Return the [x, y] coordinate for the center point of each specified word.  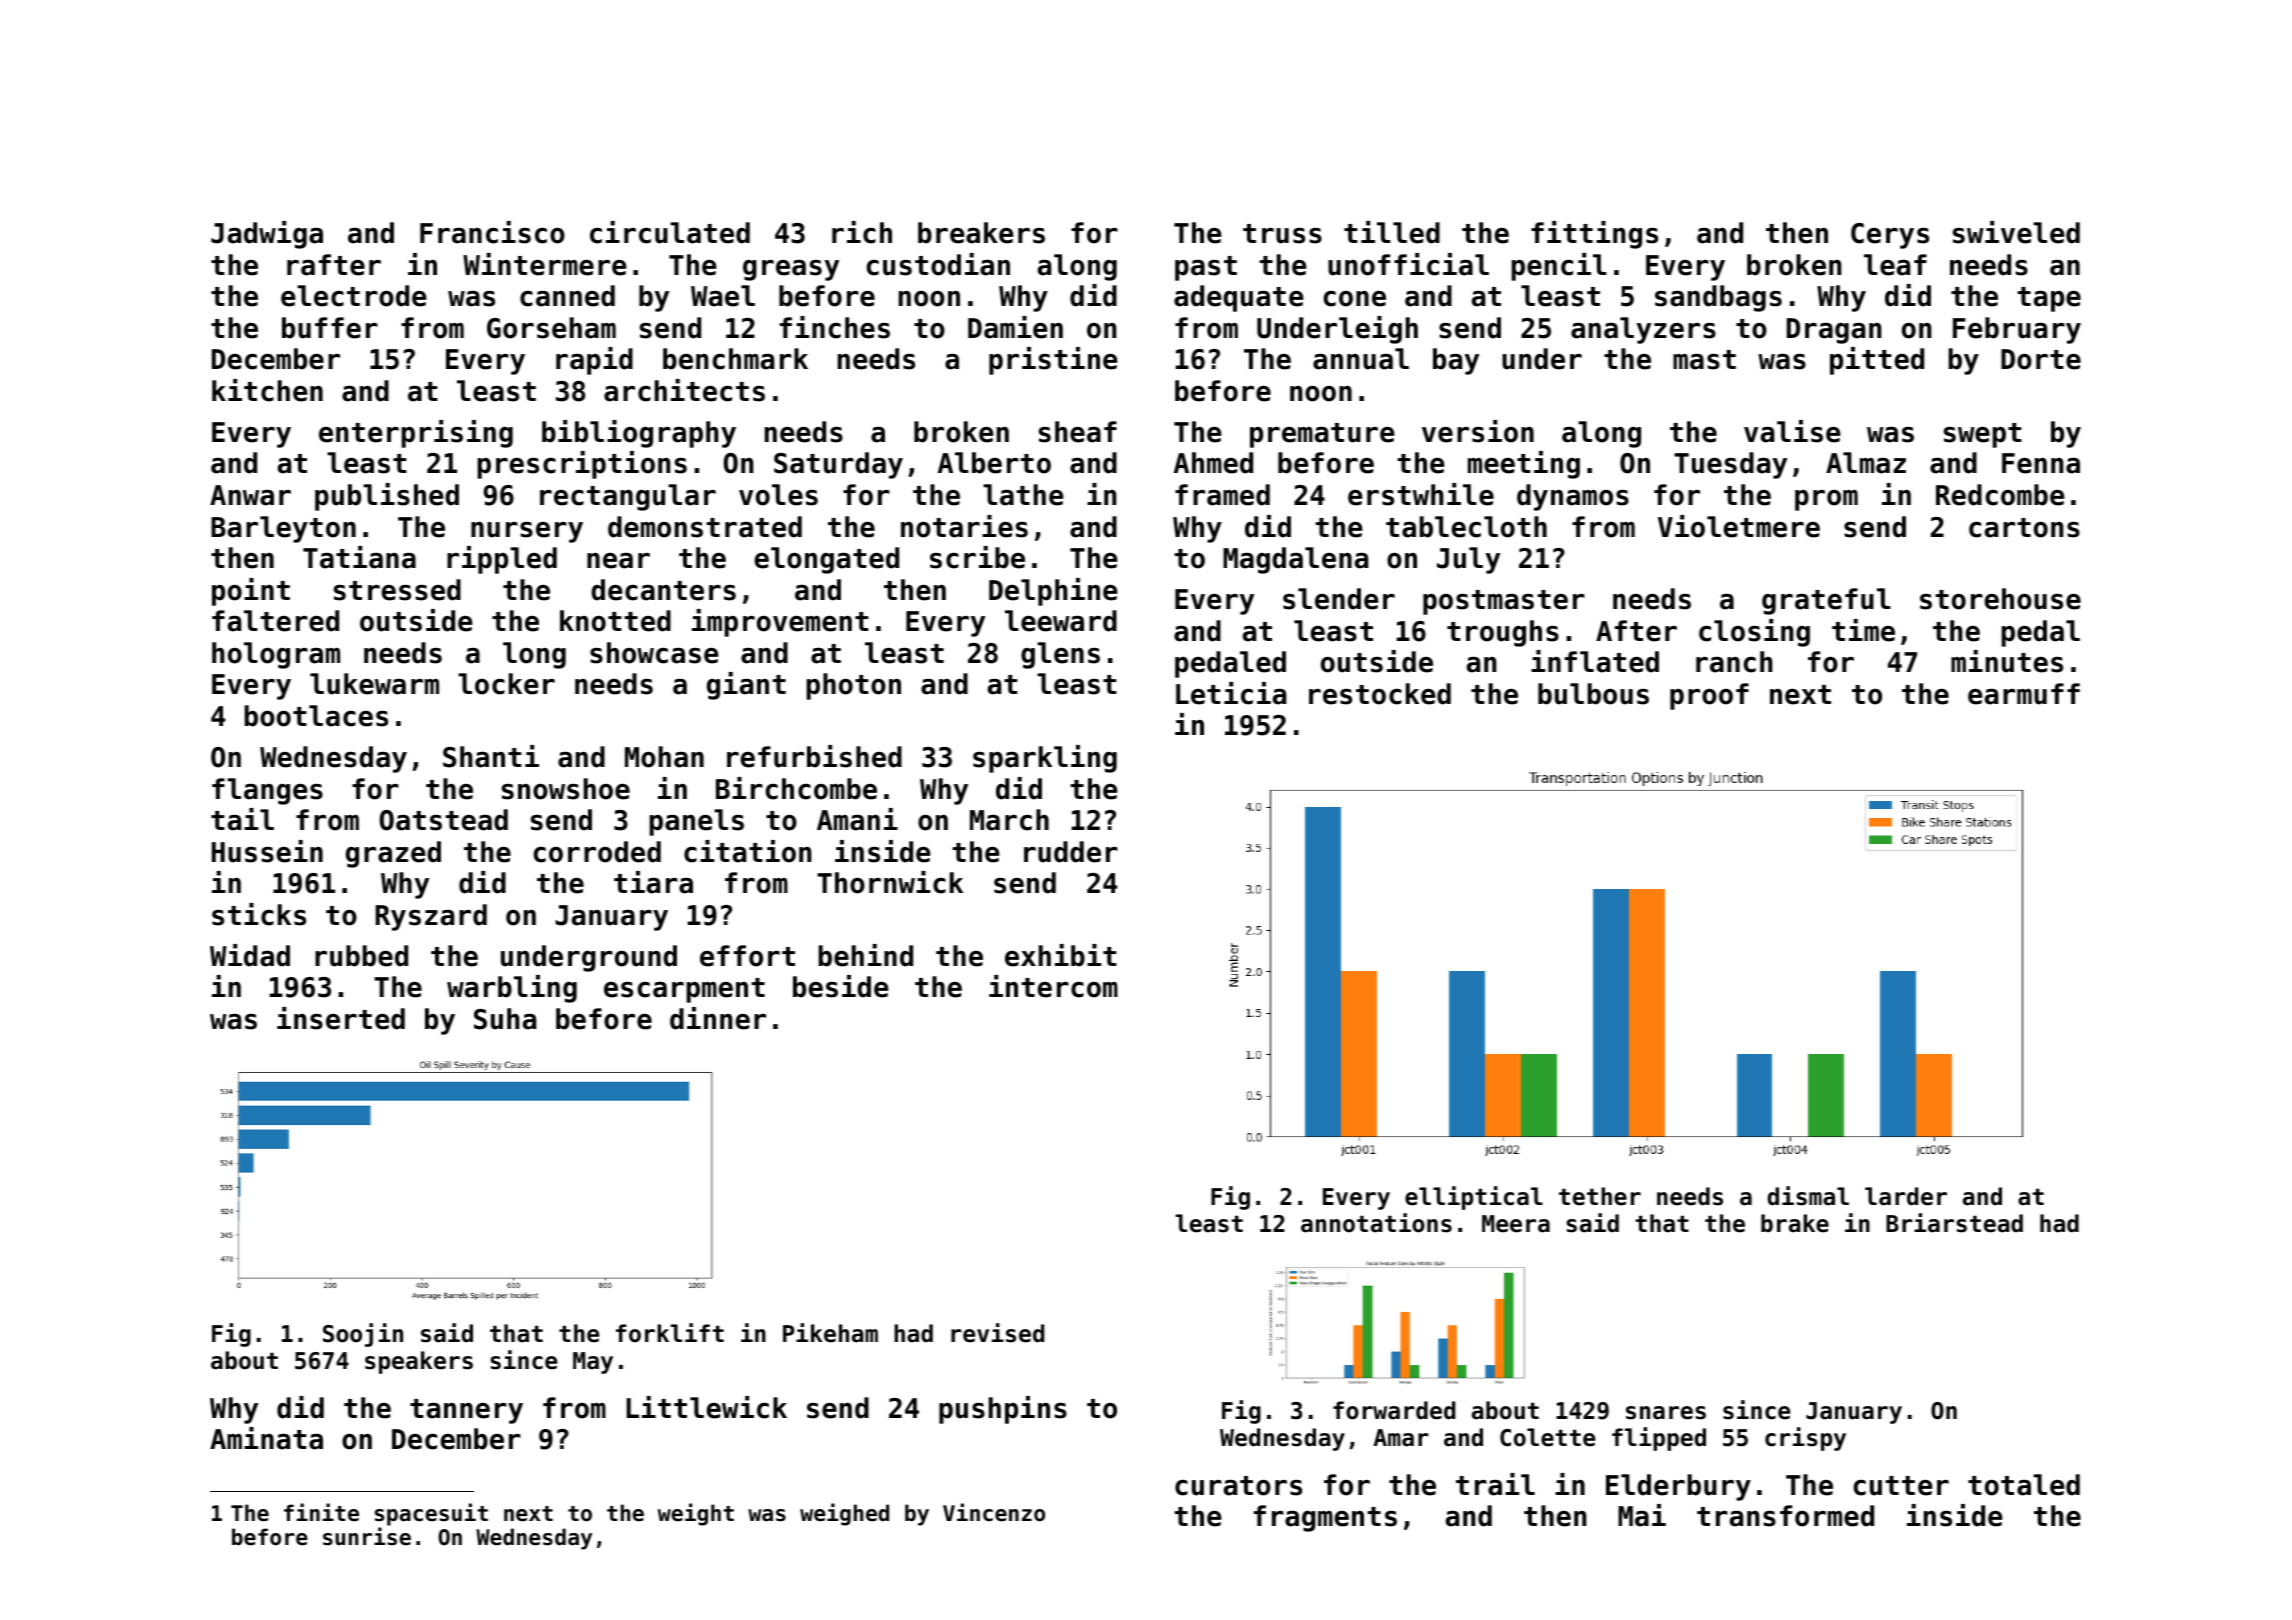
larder [1906, 1196]
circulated [670, 232]
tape [2049, 299]
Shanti [491, 756]
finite [321, 1512]
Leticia [1231, 693]
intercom [1053, 986]
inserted [341, 1018]
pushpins [1003, 1410]
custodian [938, 264]
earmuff [2024, 694]
